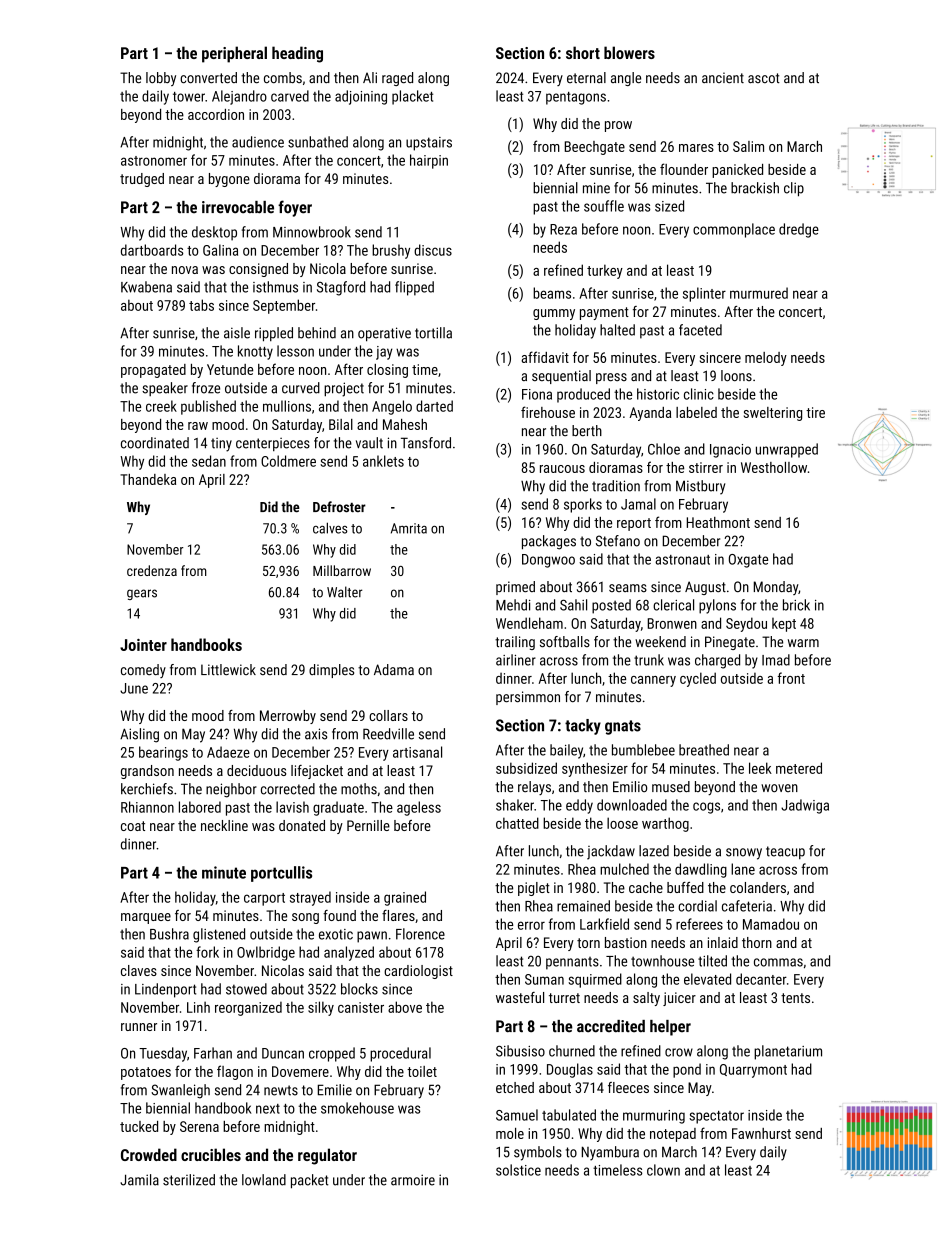  What do you see at coordinates (799, 768) in the image?
I see `metered` at bounding box center [799, 768].
